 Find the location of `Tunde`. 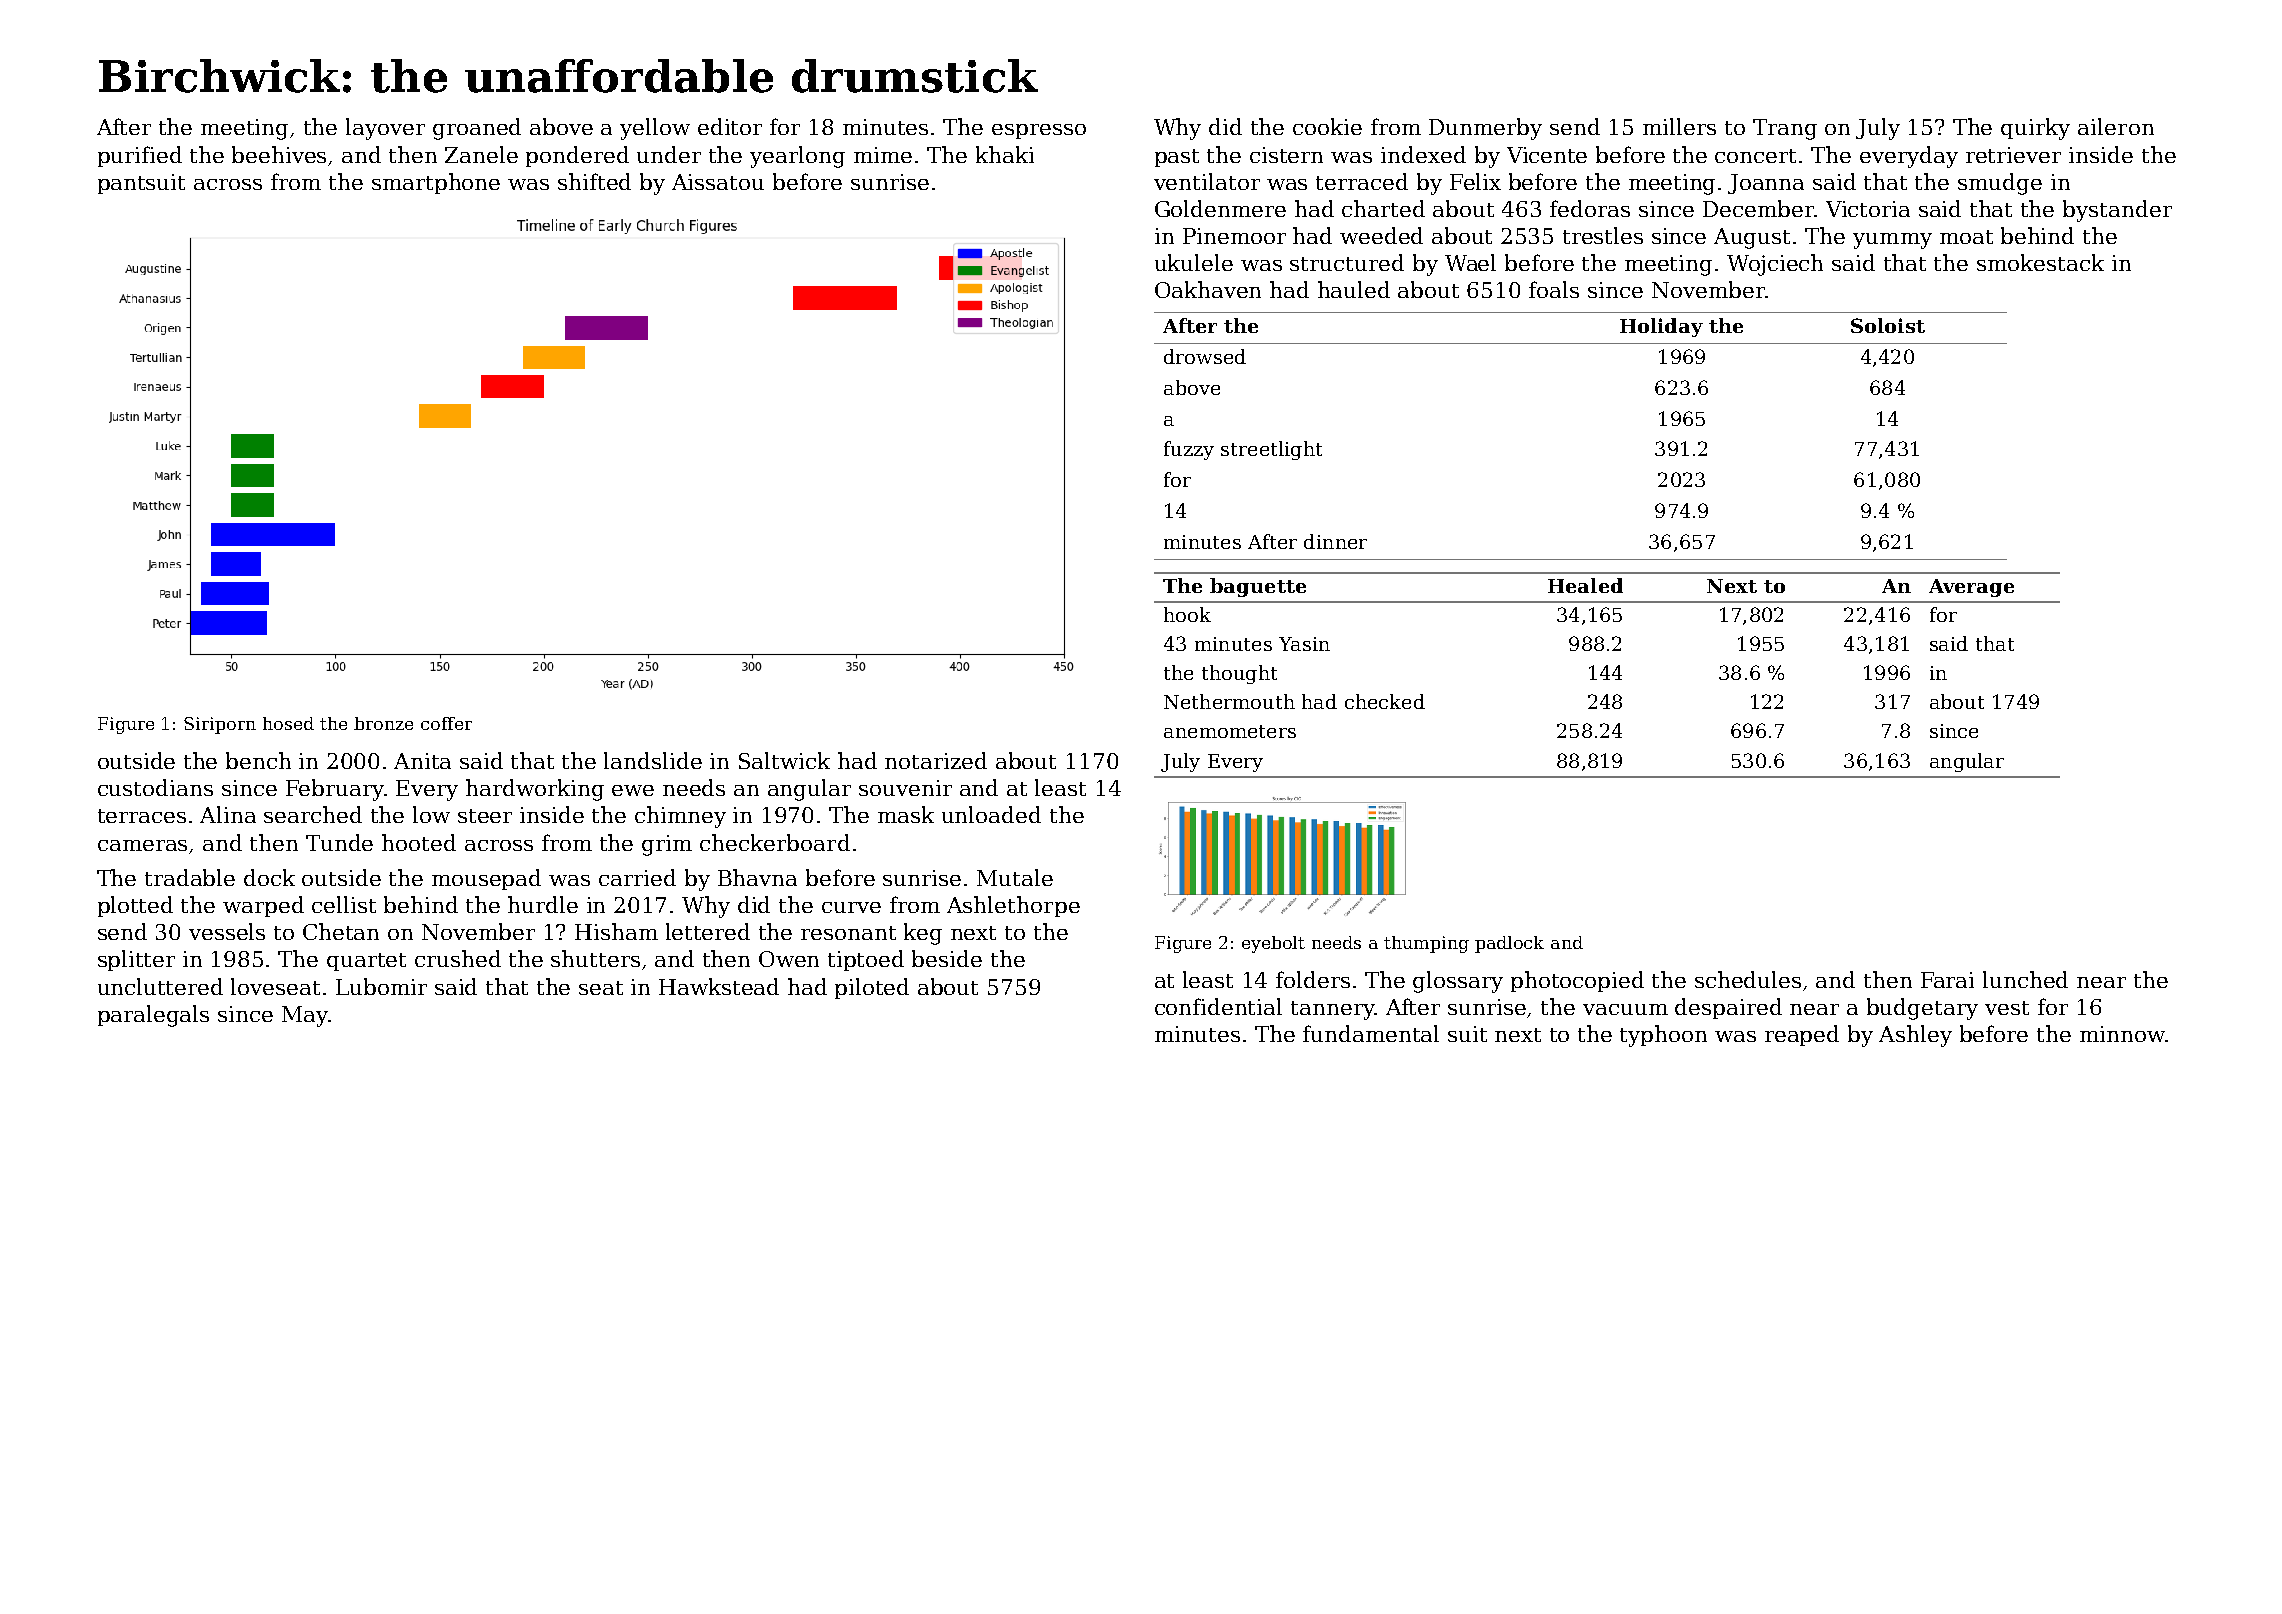

Tunde is located at coordinates (339, 842).
